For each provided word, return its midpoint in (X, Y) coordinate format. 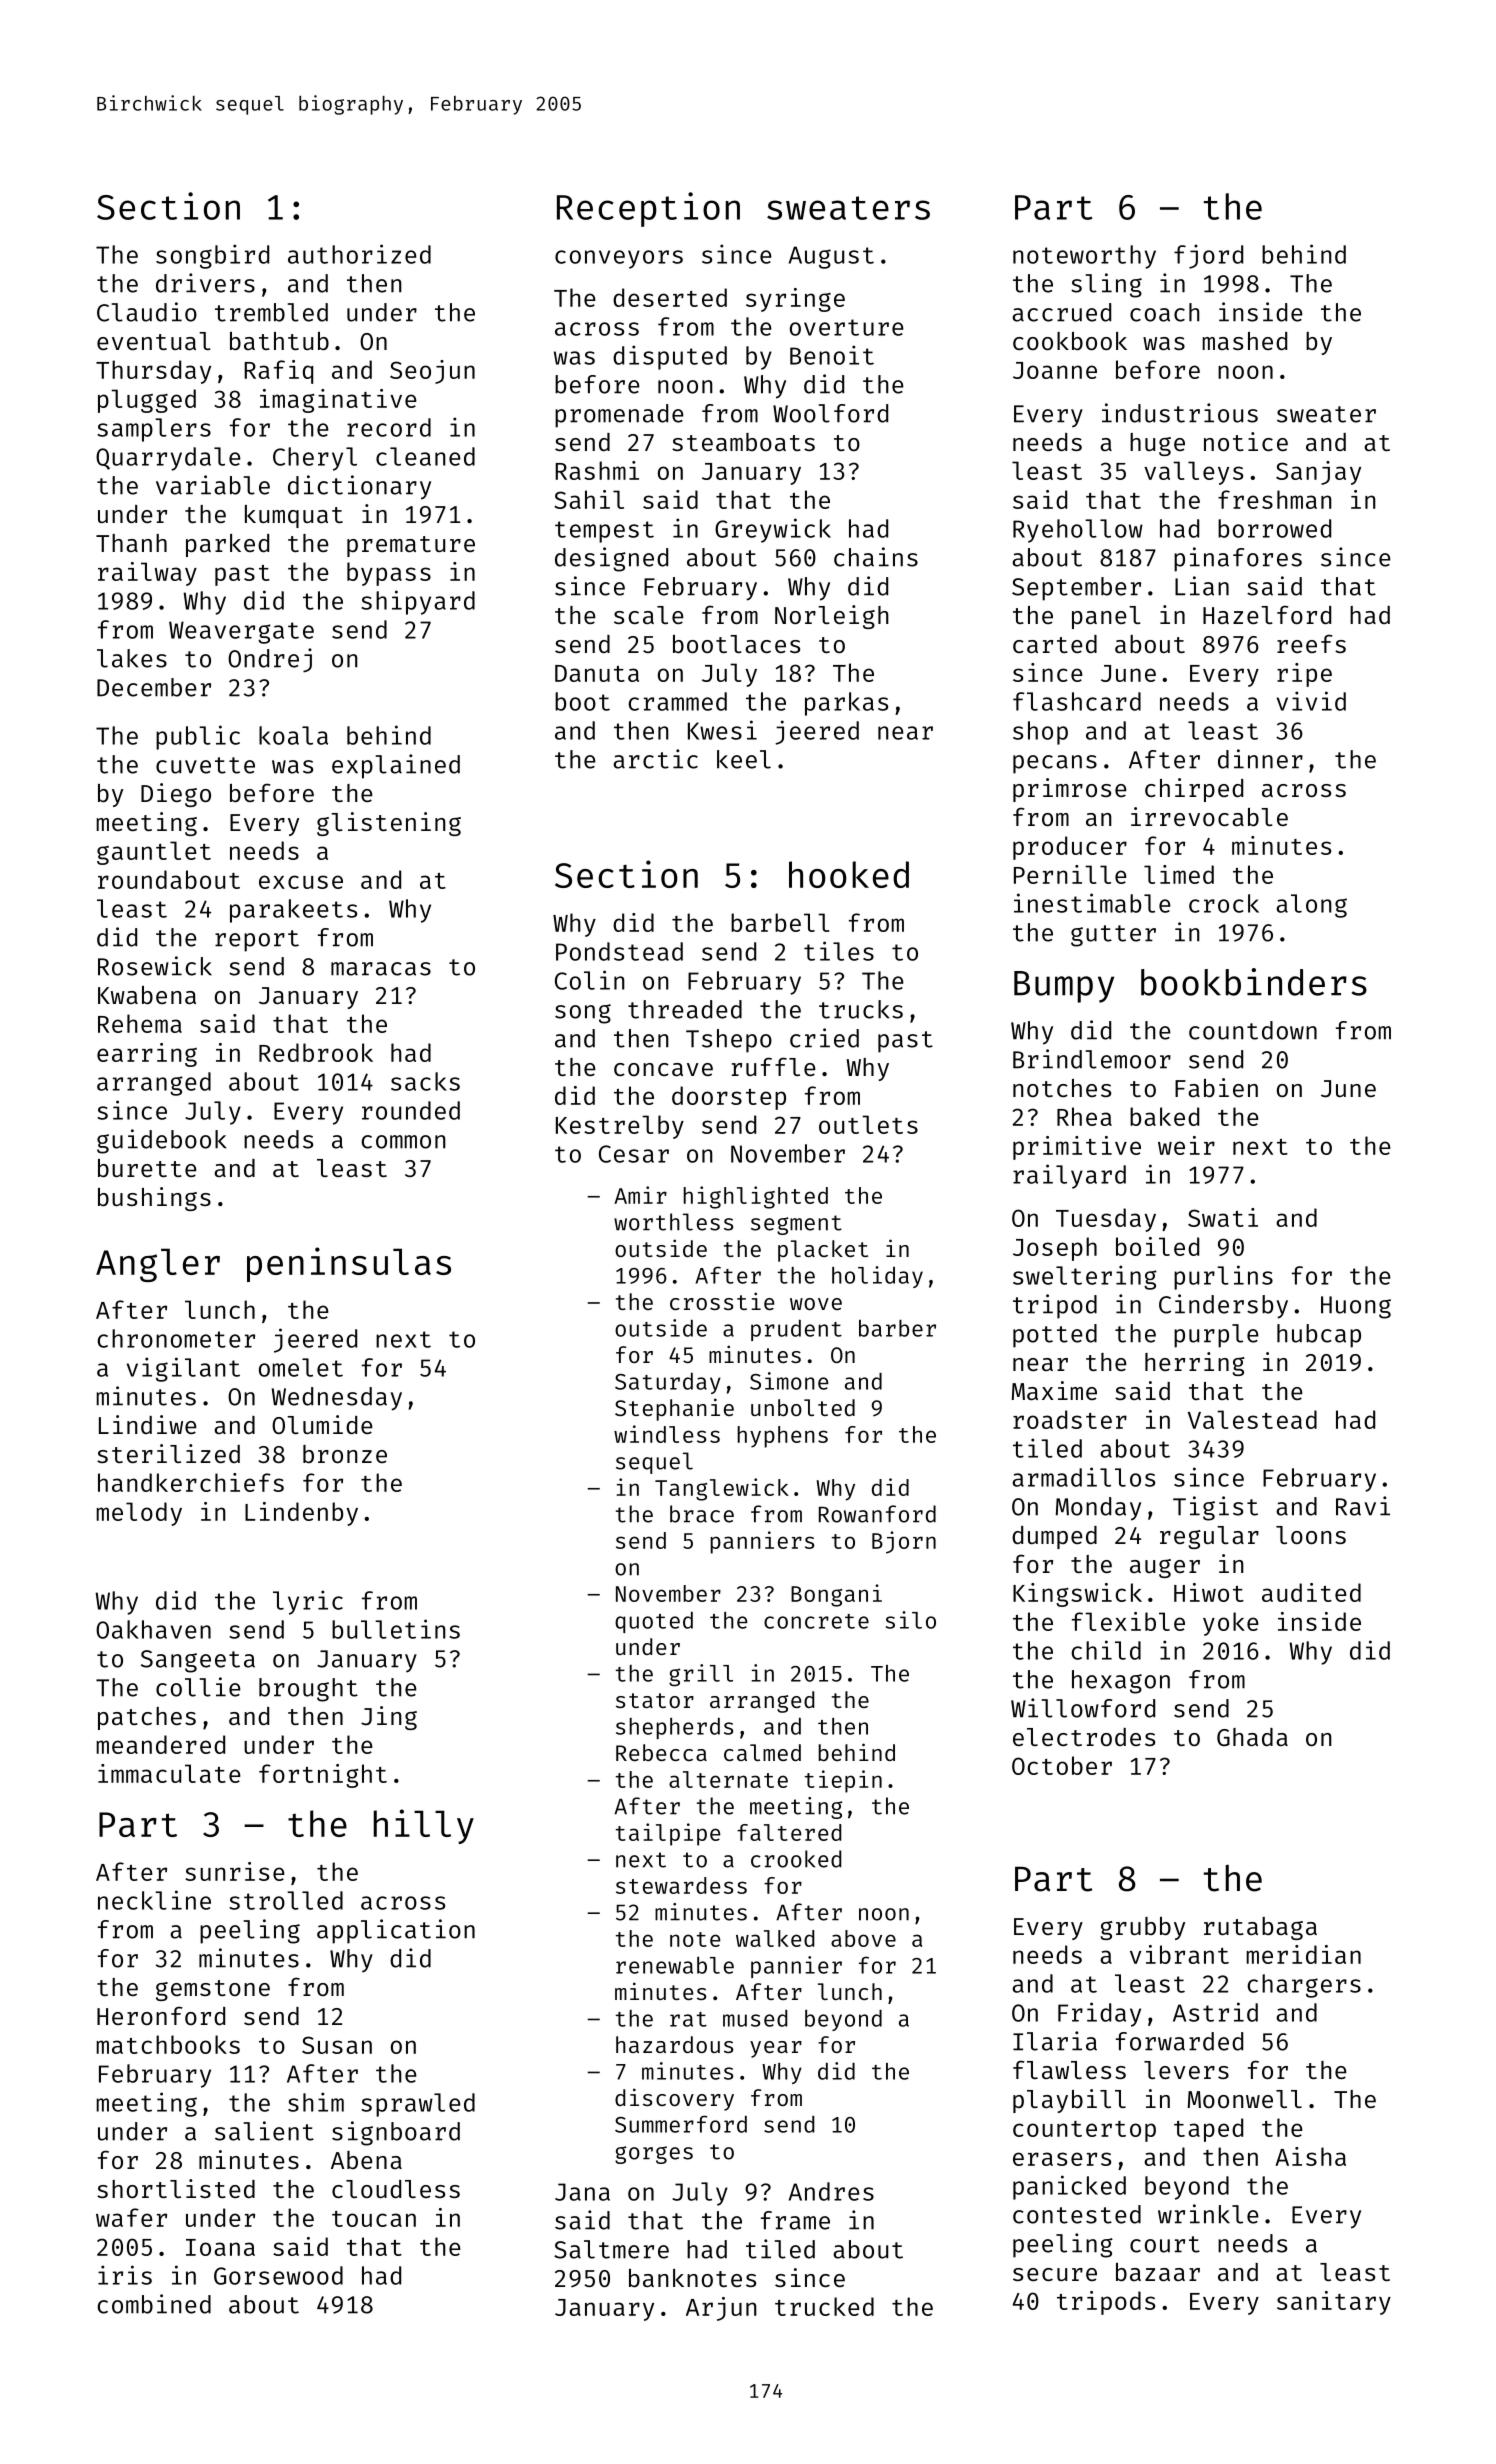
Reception (648, 209)
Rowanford (877, 1514)
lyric (308, 1602)
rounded (411, 1110)
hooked (849, 874)
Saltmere (611, 2249)
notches (1062, 1088)
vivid (1311, 701)
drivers (205, 283)
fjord (1208, 256)
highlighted (755, 1197)
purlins (1223, 1277)
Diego (176, 795)
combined (154, 2304)
